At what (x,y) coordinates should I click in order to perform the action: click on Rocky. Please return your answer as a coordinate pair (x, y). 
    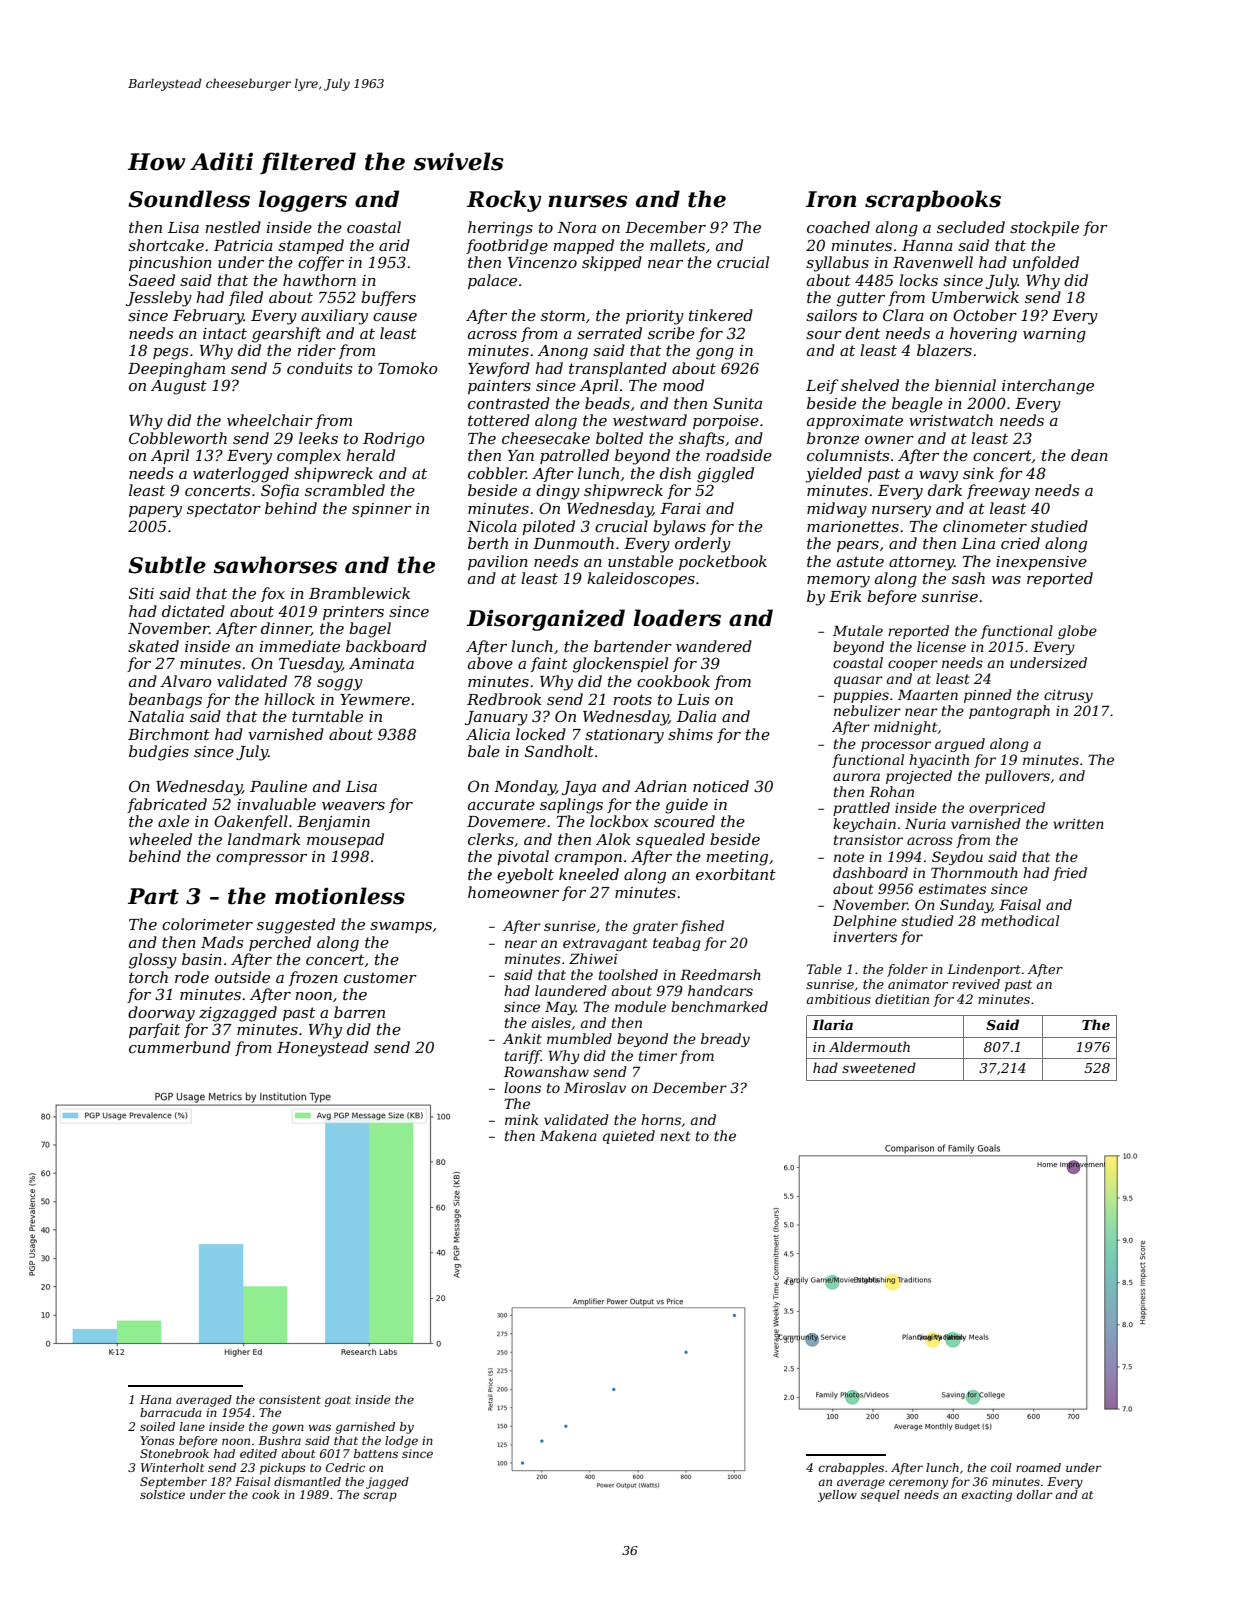
    Looking at the image, I should click on (504, 201).
